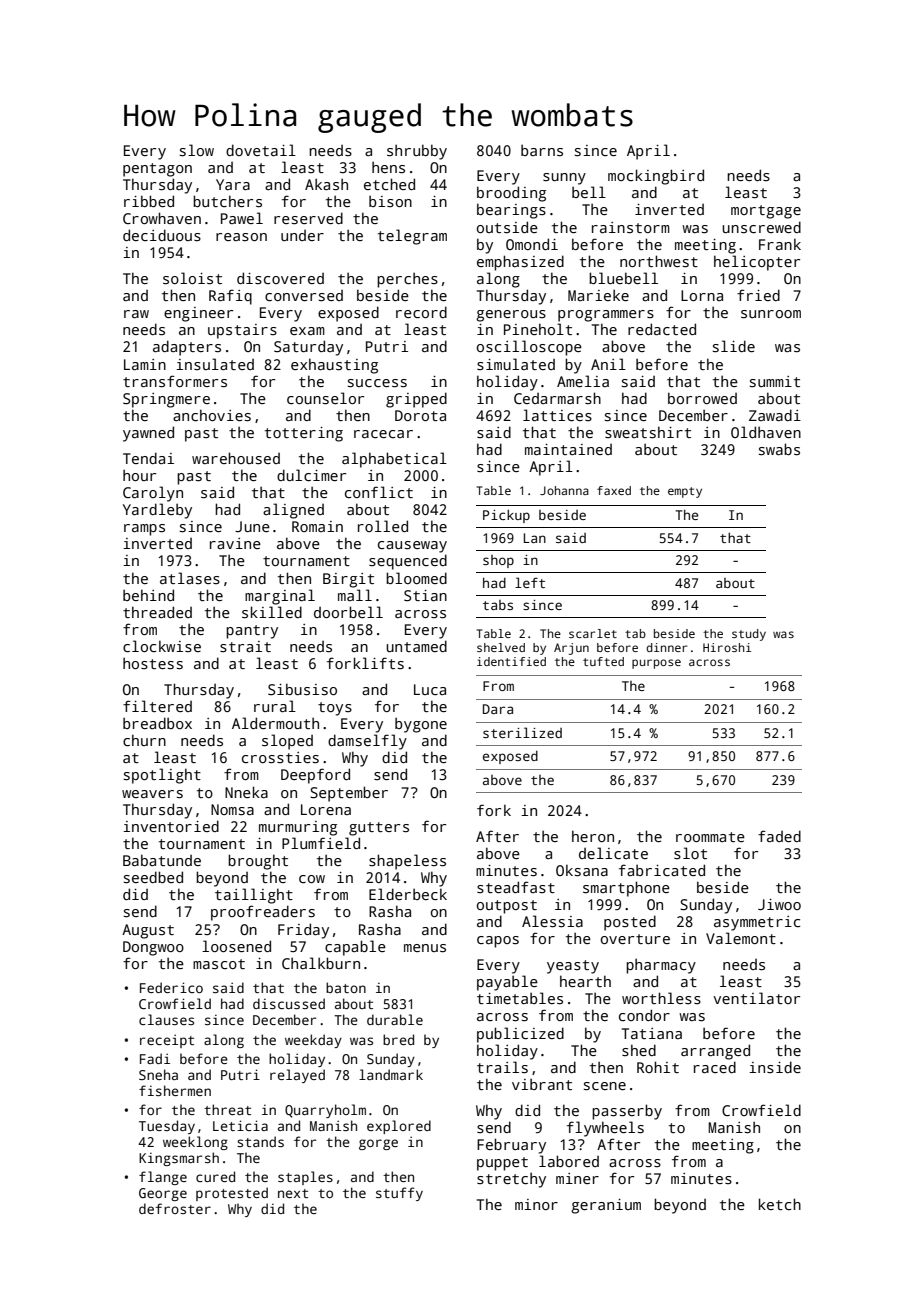 Image resolution: width=924 pixels, height=1308 pixels. Describe the element at coordinates (659, 261) in the page. I see `northwest` at that location.
